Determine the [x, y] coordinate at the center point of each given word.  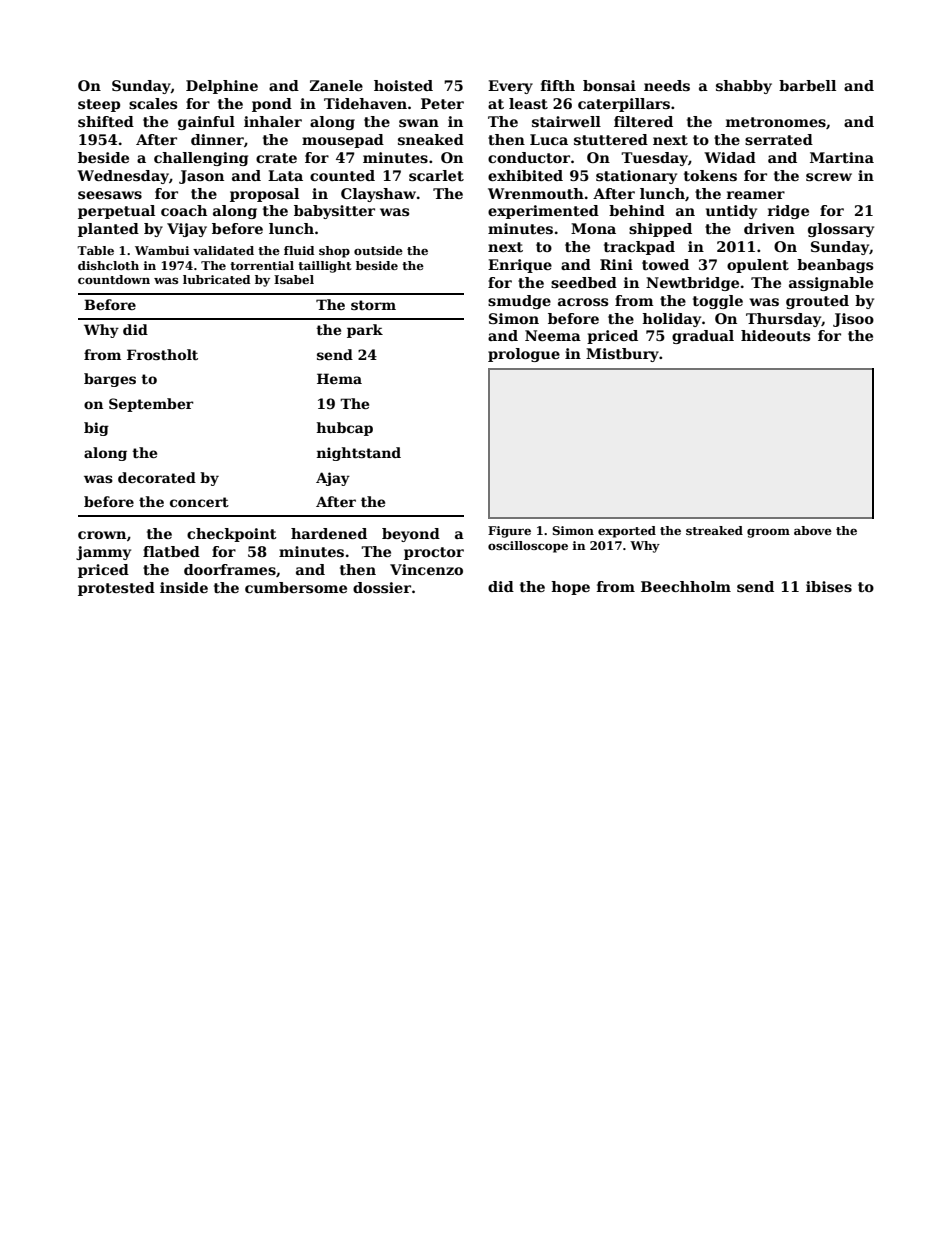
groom [768, 533]
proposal [264, 195]
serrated [779, 139]
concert [199, 502]
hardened [329, 533]
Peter [442, 103]
